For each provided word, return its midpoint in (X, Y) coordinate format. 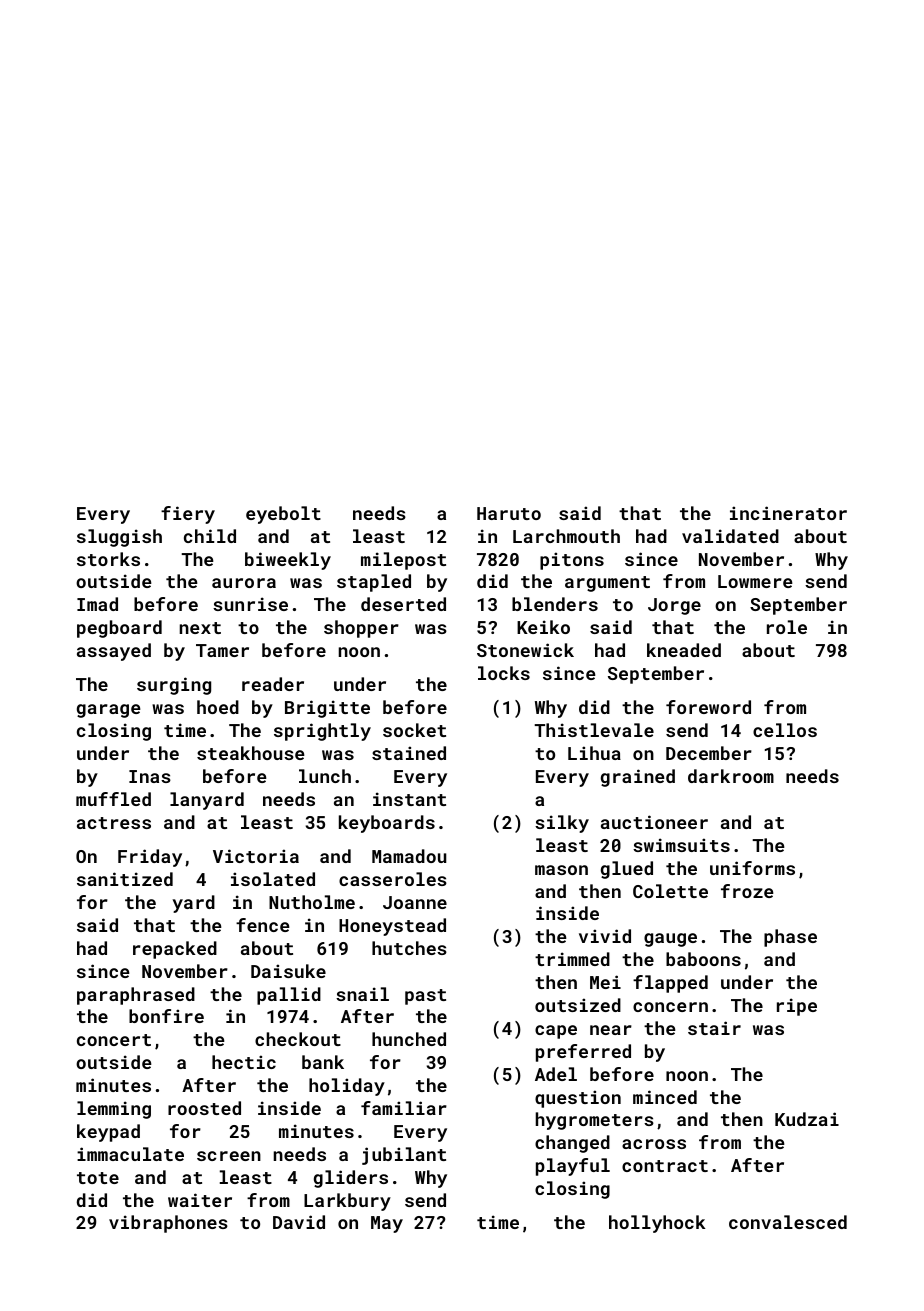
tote (98, 1178)
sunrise (250, 604)
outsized (578, 1005)
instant (409, 799)
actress (114, 823)
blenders (555, 604)
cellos (785, 730)
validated (730, 536)
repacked (175, 950)
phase (790, 938)
